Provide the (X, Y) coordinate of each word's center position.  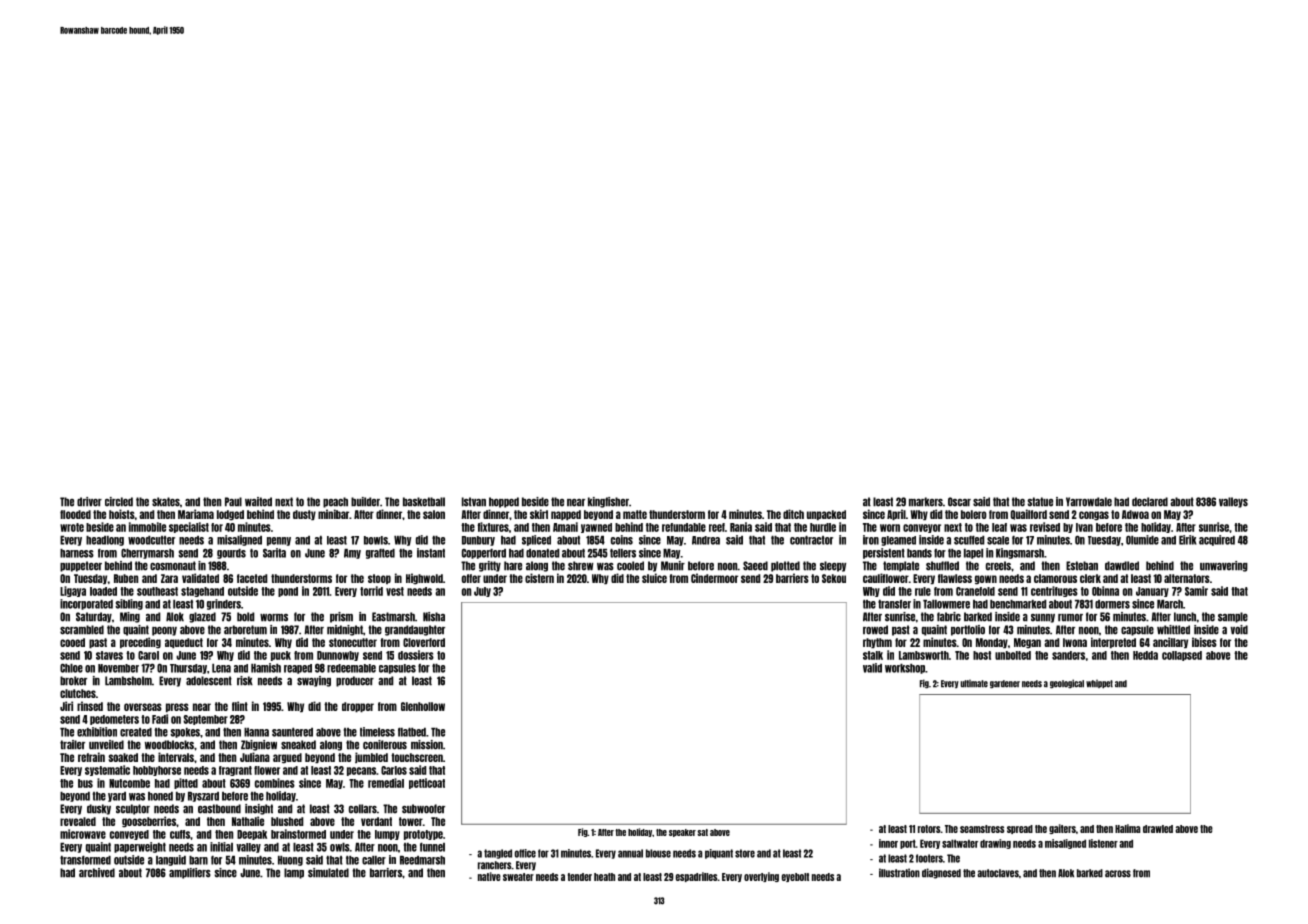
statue (1040, 502)
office (525, 853)
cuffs (180, 834)
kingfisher (608, 502)
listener (1103, 843)
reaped (298, 669)
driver (89, 502)
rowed (875, 630)
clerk (1090, 578)
